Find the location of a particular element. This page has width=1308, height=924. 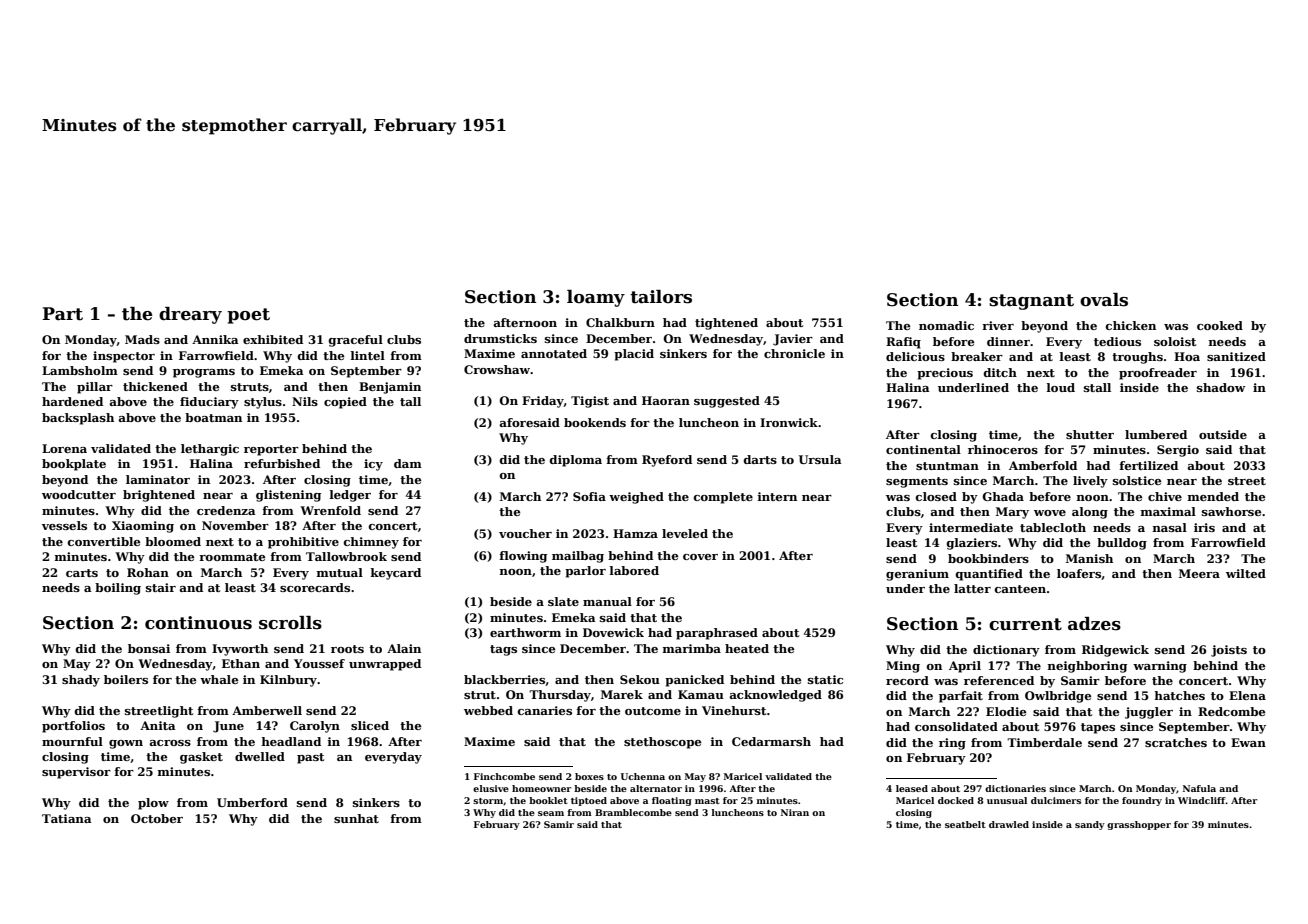

sawhorse is located at coordinates (1231, 511).
